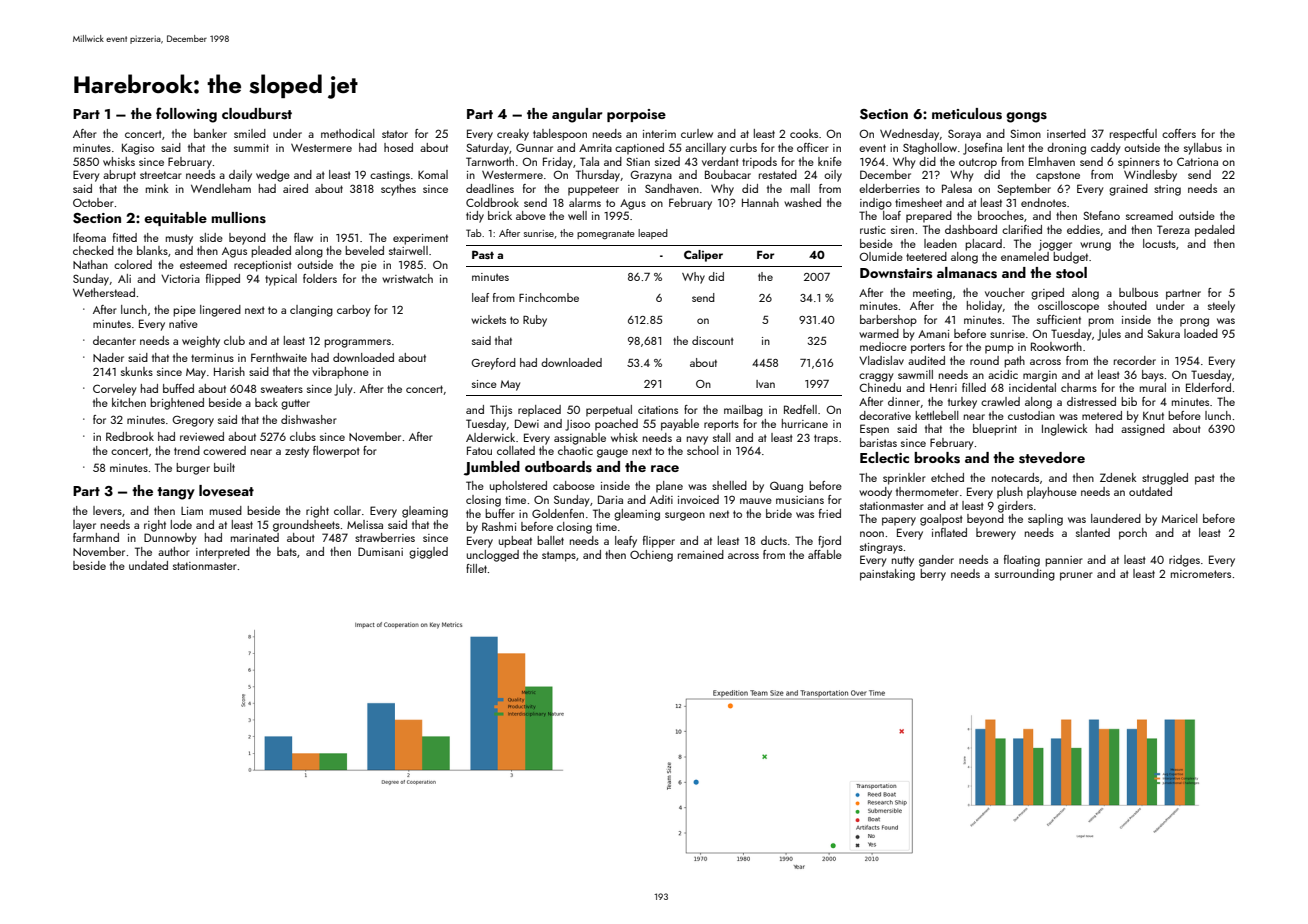 This screenshot has width=1308, height=924. What do you see at coordinates (104, 292) in the screenshot?
I see `Wetherstead` at bounding box center [104, 292].
